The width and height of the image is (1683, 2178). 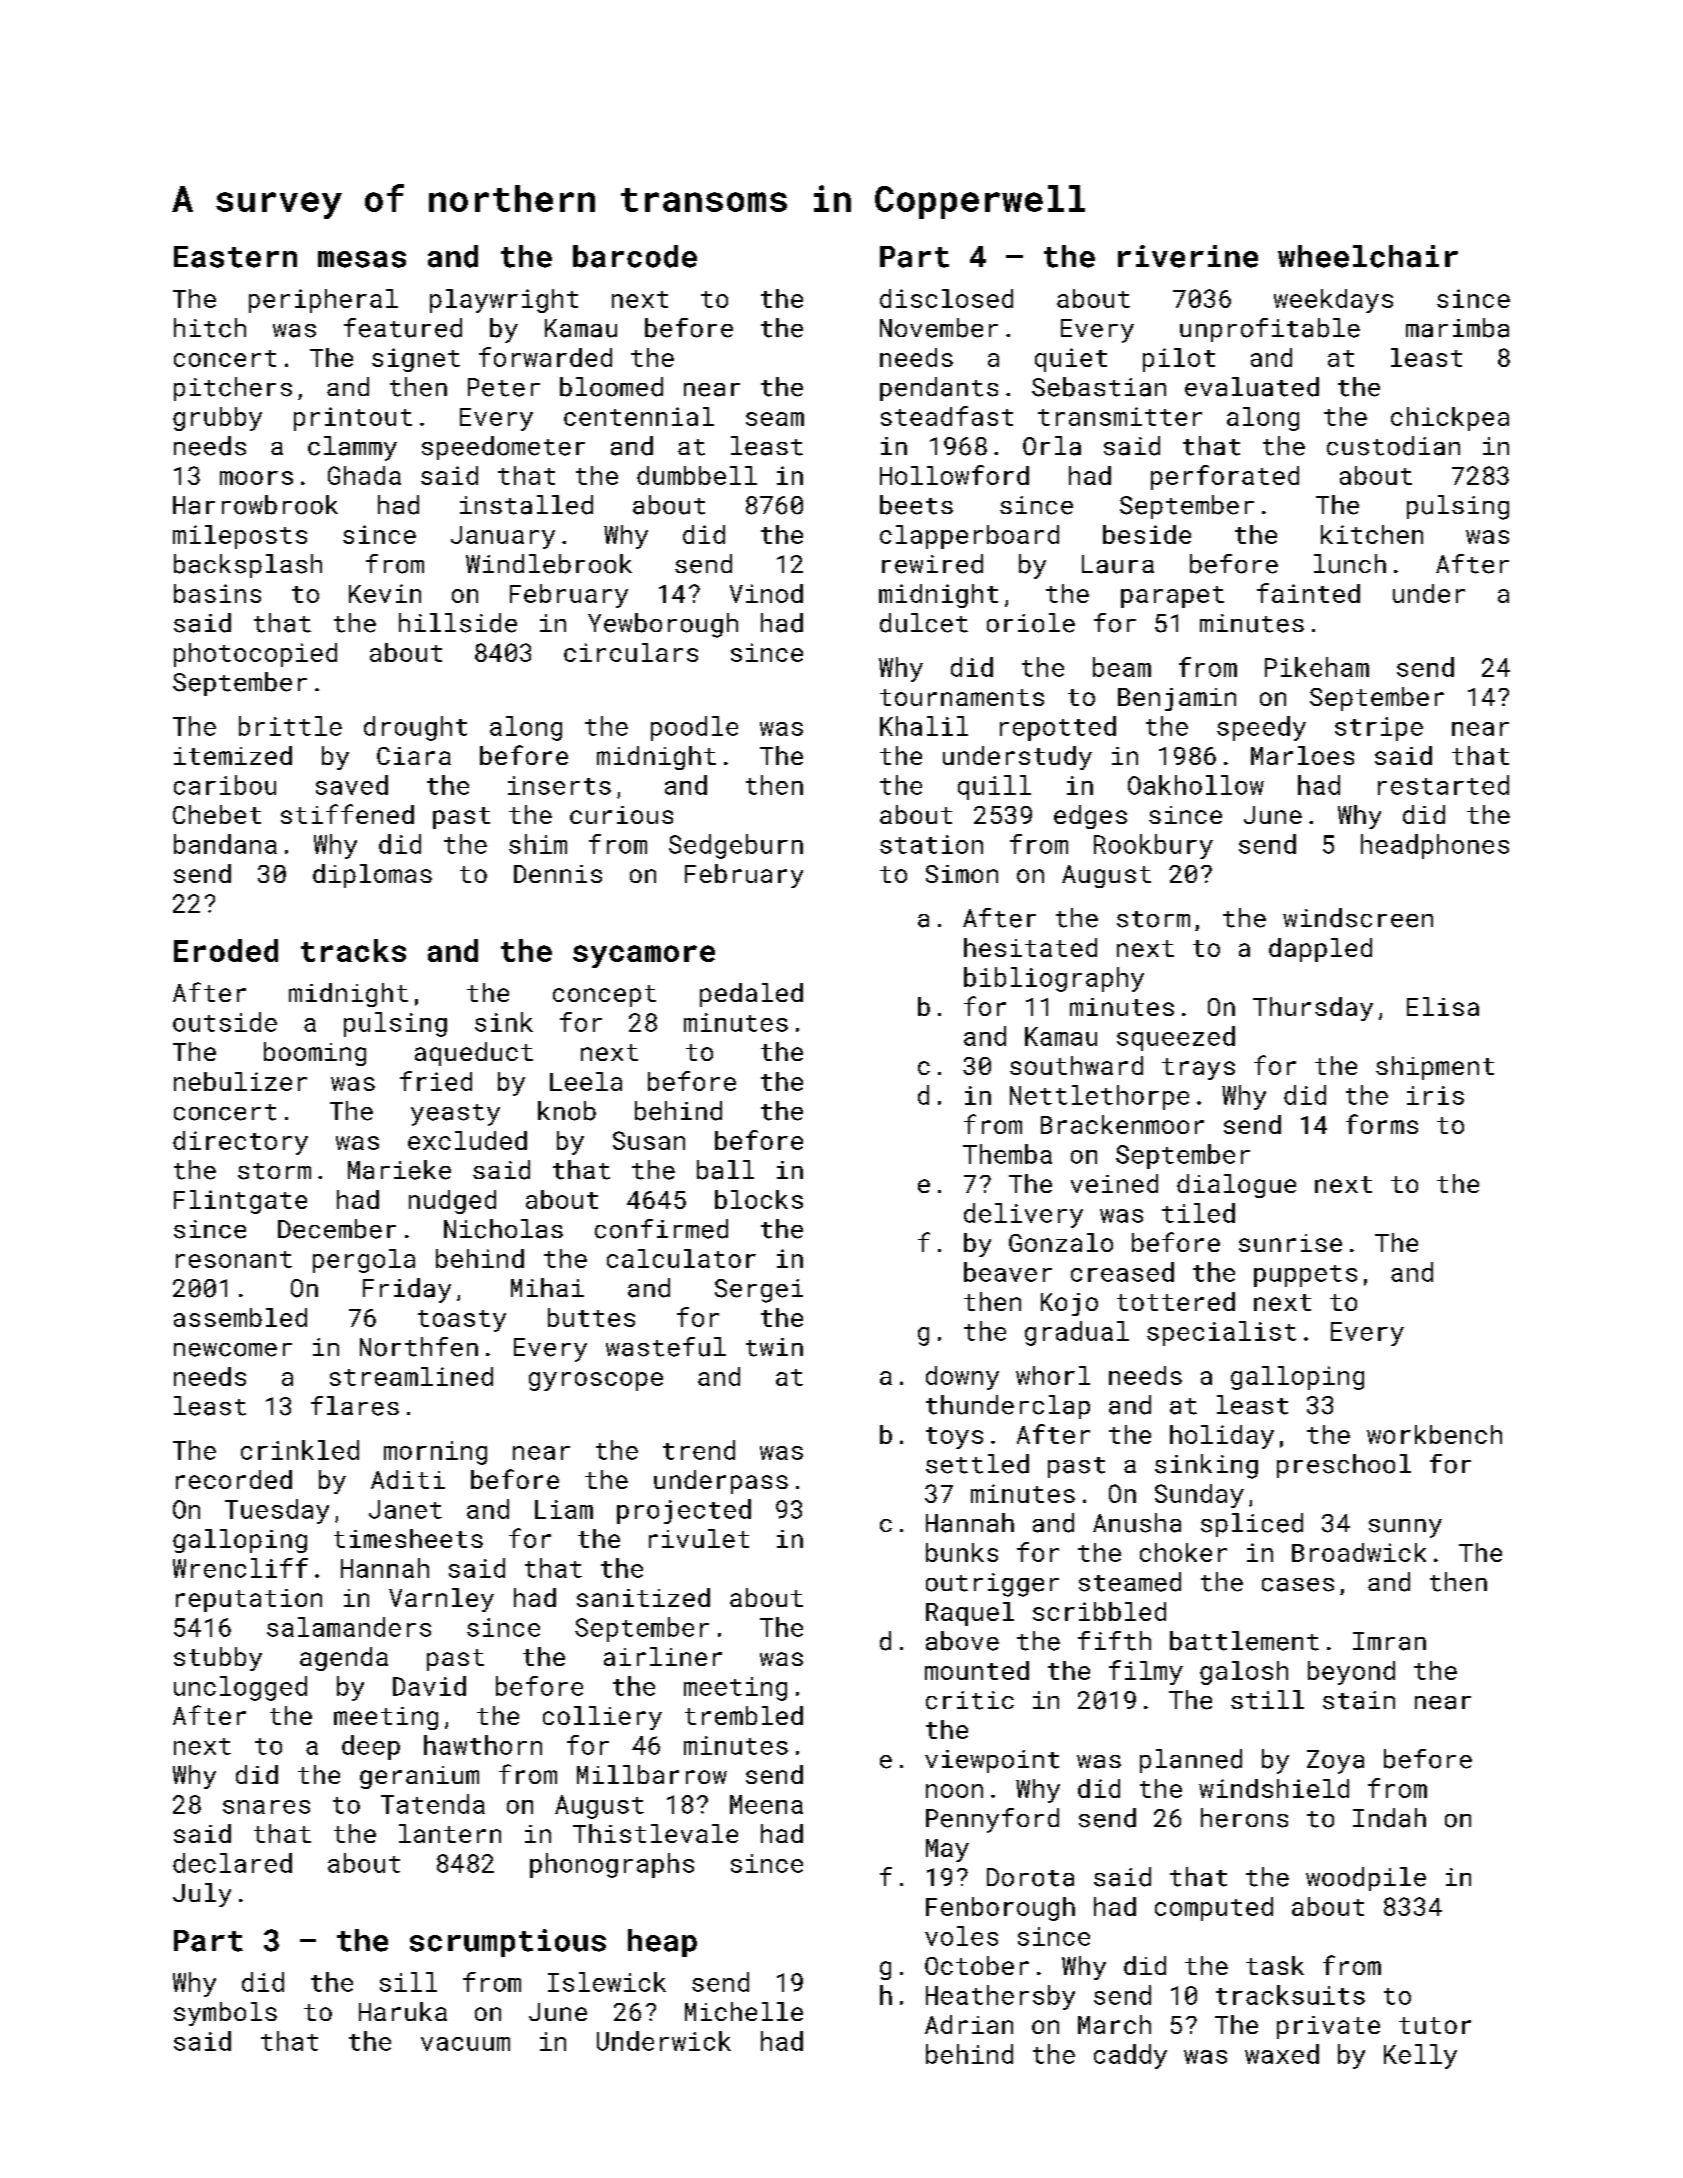 I want to click on Rookbury, so click(x=1153, y=846).
